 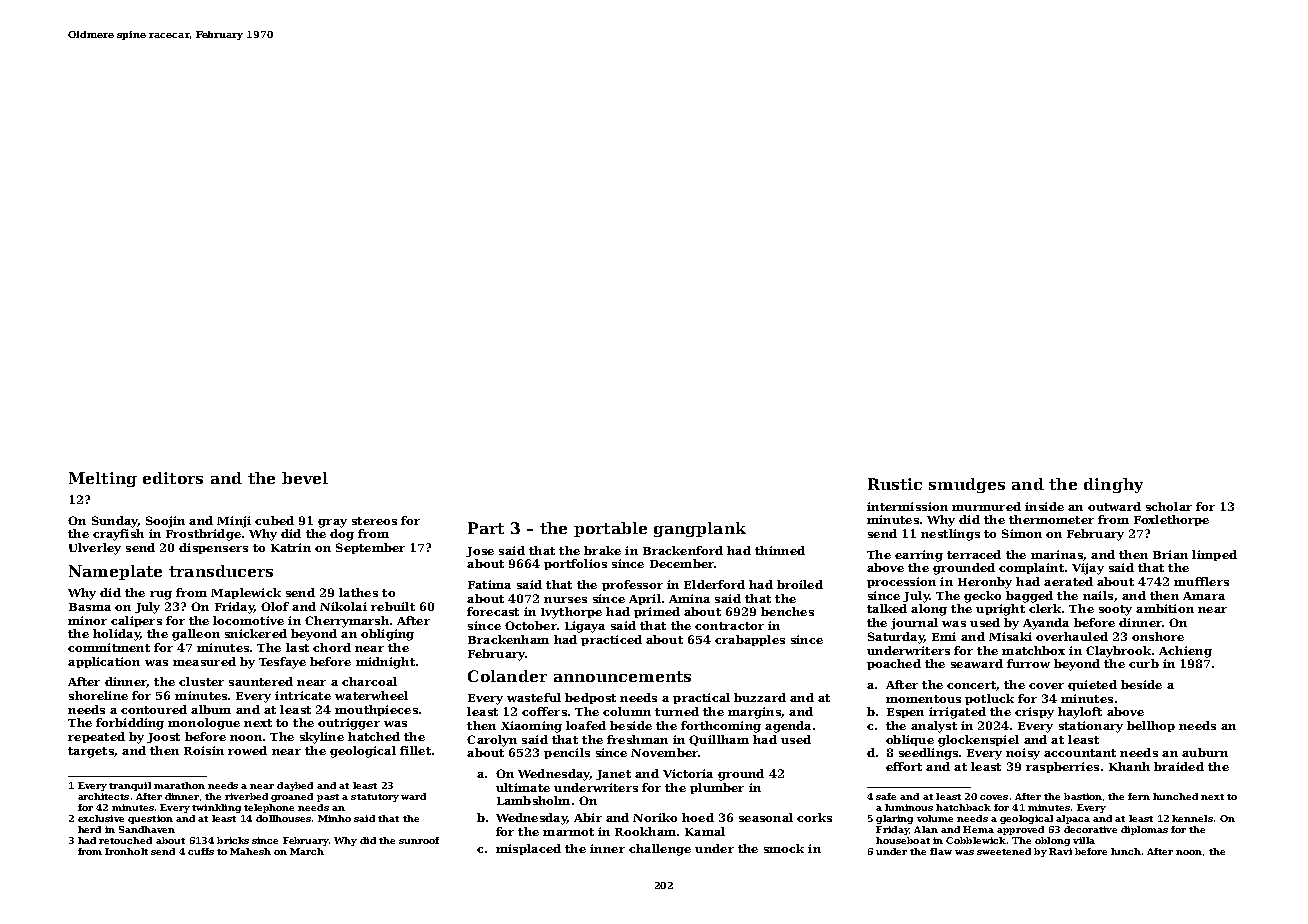 What do you see at coordinates (126, 851) in the screenshot?
I see `Ironholt` at bounding box center [126, 851].
